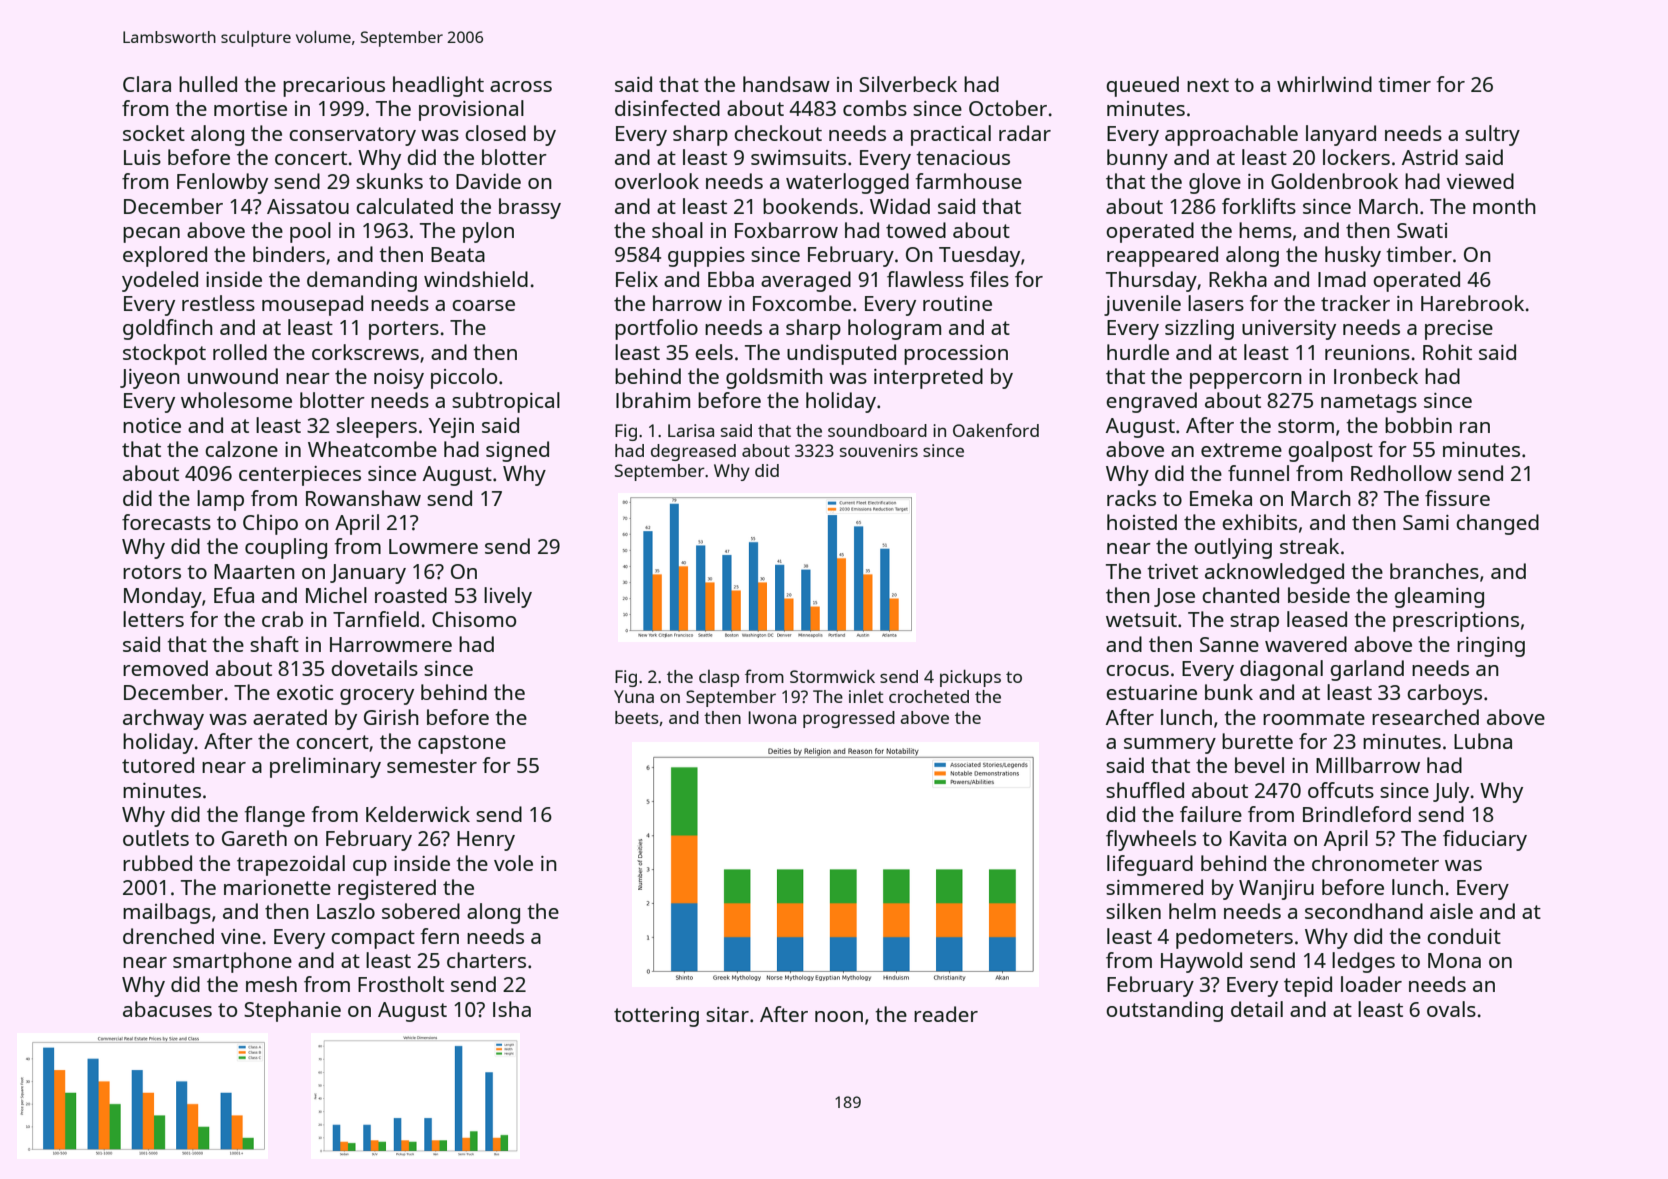 The width and height of the page is (1668, 1179). I want to click on explored, so click(165, 256).
